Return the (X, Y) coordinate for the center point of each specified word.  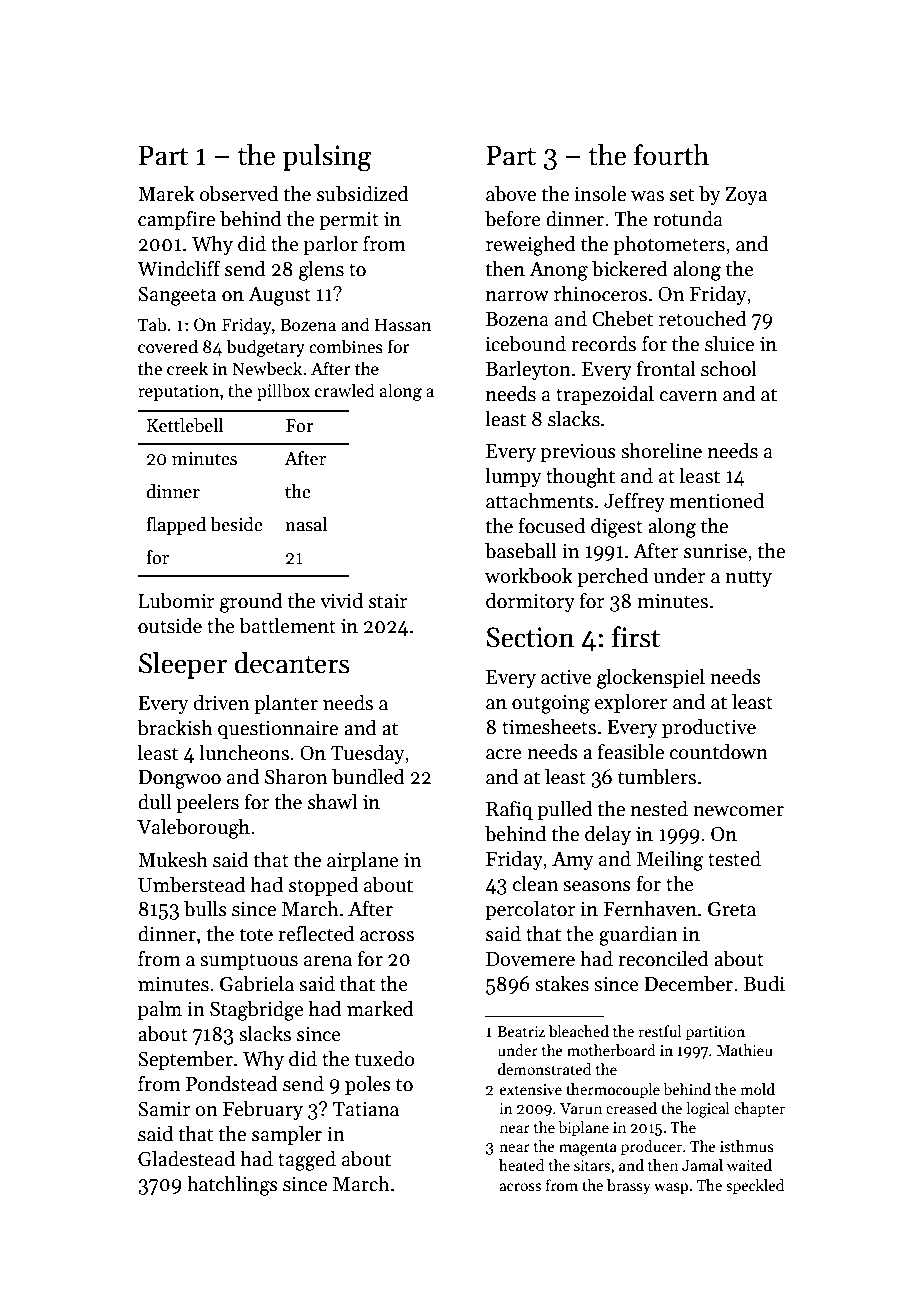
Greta (732, 909)
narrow (517, 296)
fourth (671, 155)
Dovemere (530, 959)
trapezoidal (605, 395)
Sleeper (183, 665)
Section (530, 637)
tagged (307, 1160)
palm (160, 1010)
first (636, 637)
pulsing (327, 158)
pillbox (283, 392)
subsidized (363, 193)
